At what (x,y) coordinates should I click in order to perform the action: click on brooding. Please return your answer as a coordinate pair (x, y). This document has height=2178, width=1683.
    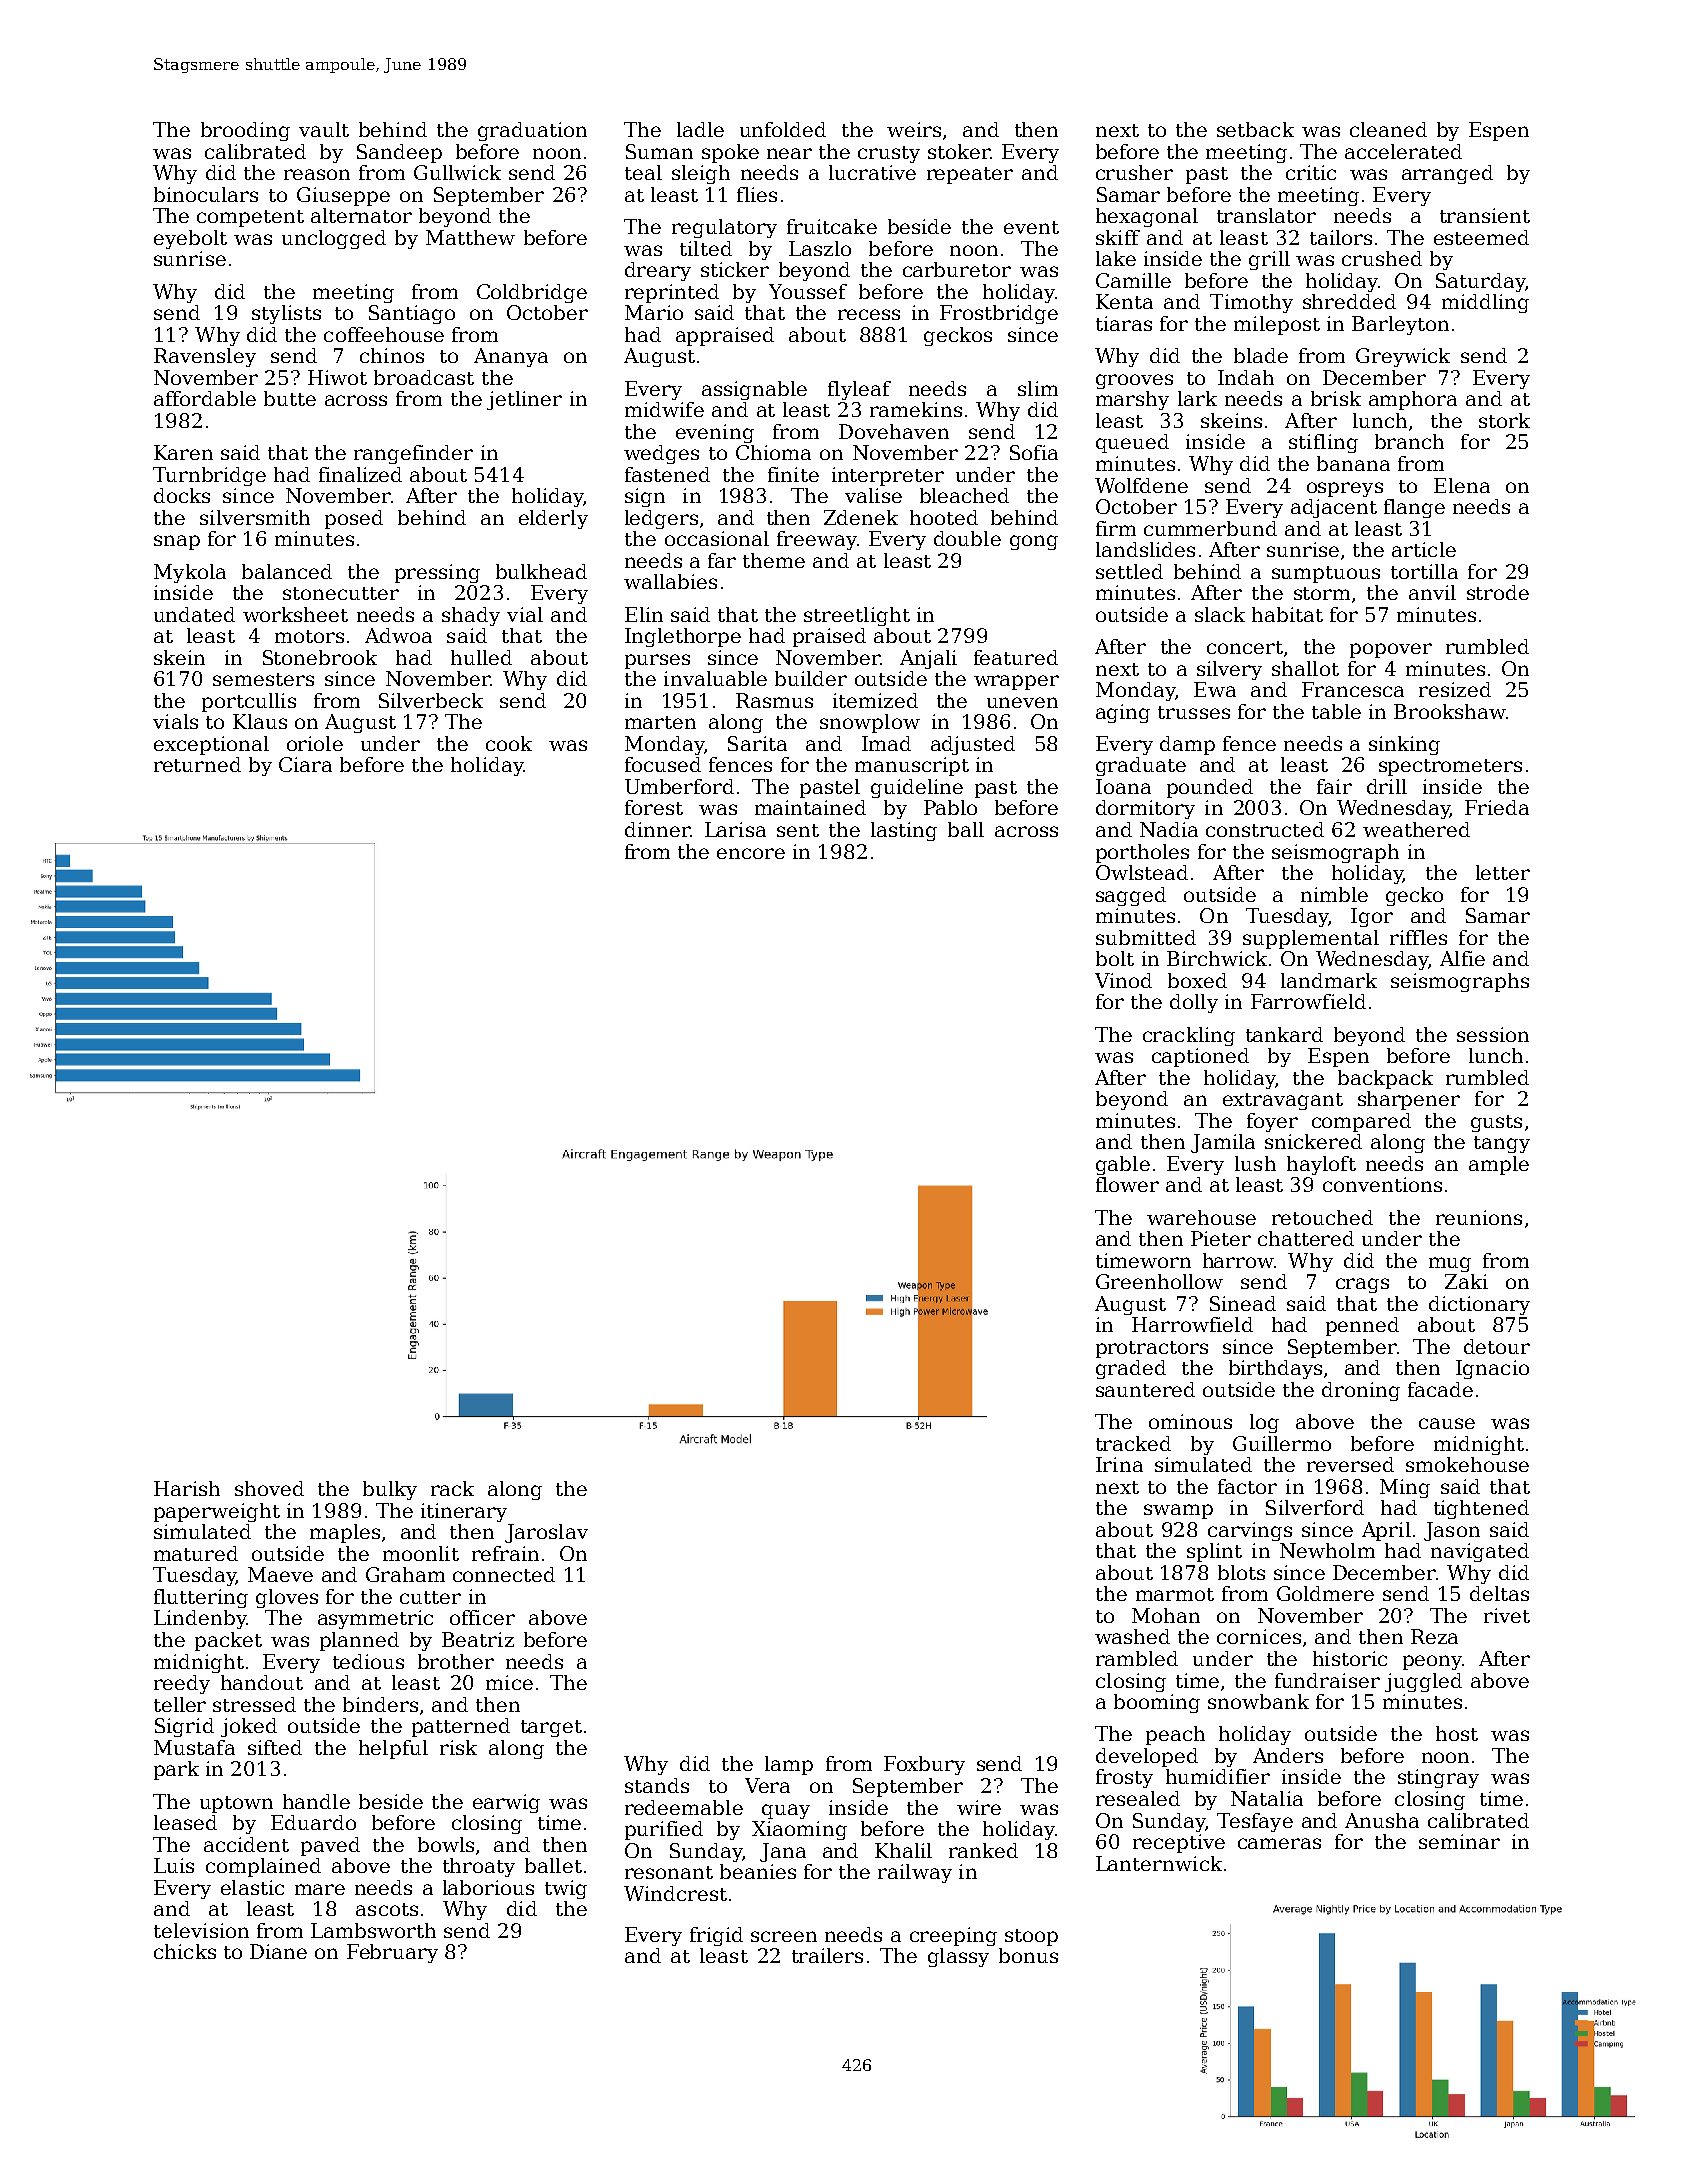
    Looking at the image, I should click on (245, 131).
